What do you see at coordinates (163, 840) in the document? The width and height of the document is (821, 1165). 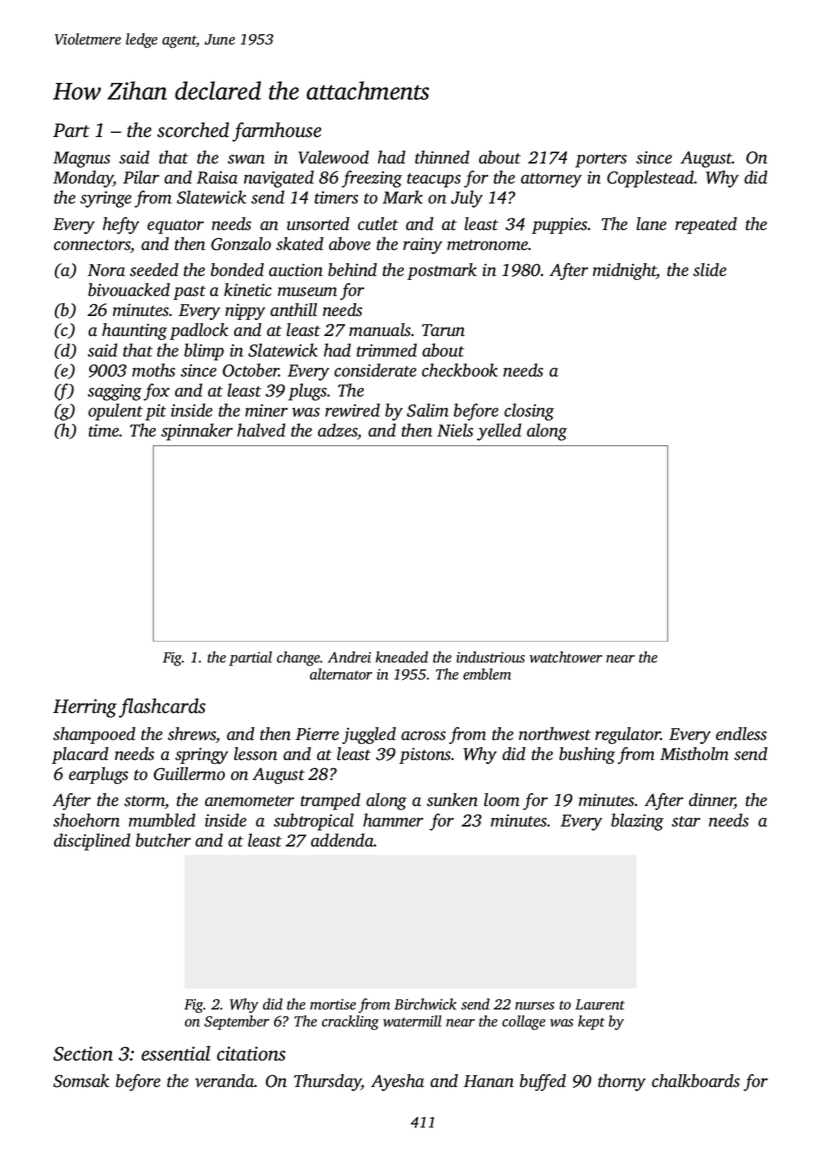 I see `butcher` at bounding box center [163, 840].
